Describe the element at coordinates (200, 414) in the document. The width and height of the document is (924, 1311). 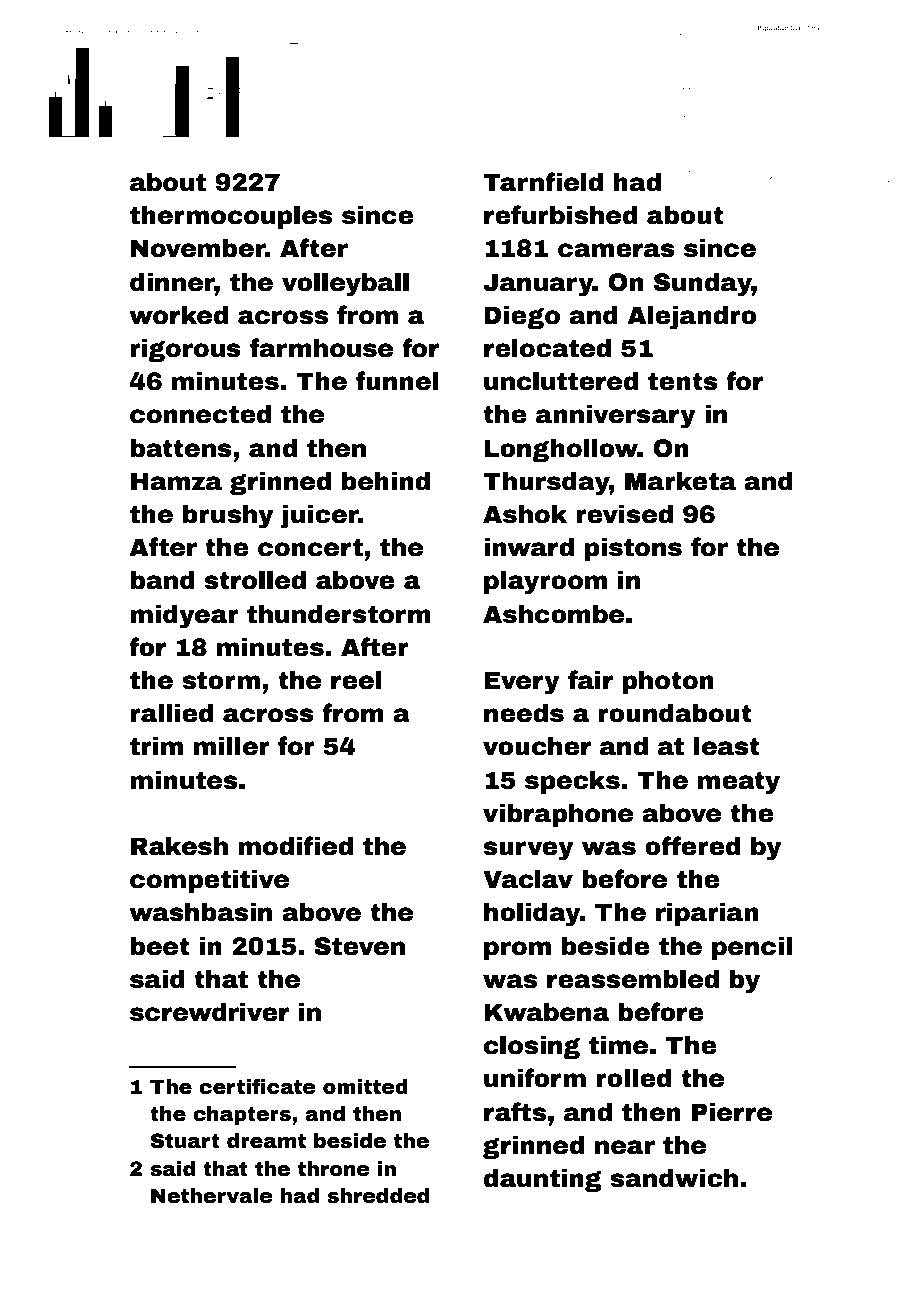
I see `connected` at that location.
